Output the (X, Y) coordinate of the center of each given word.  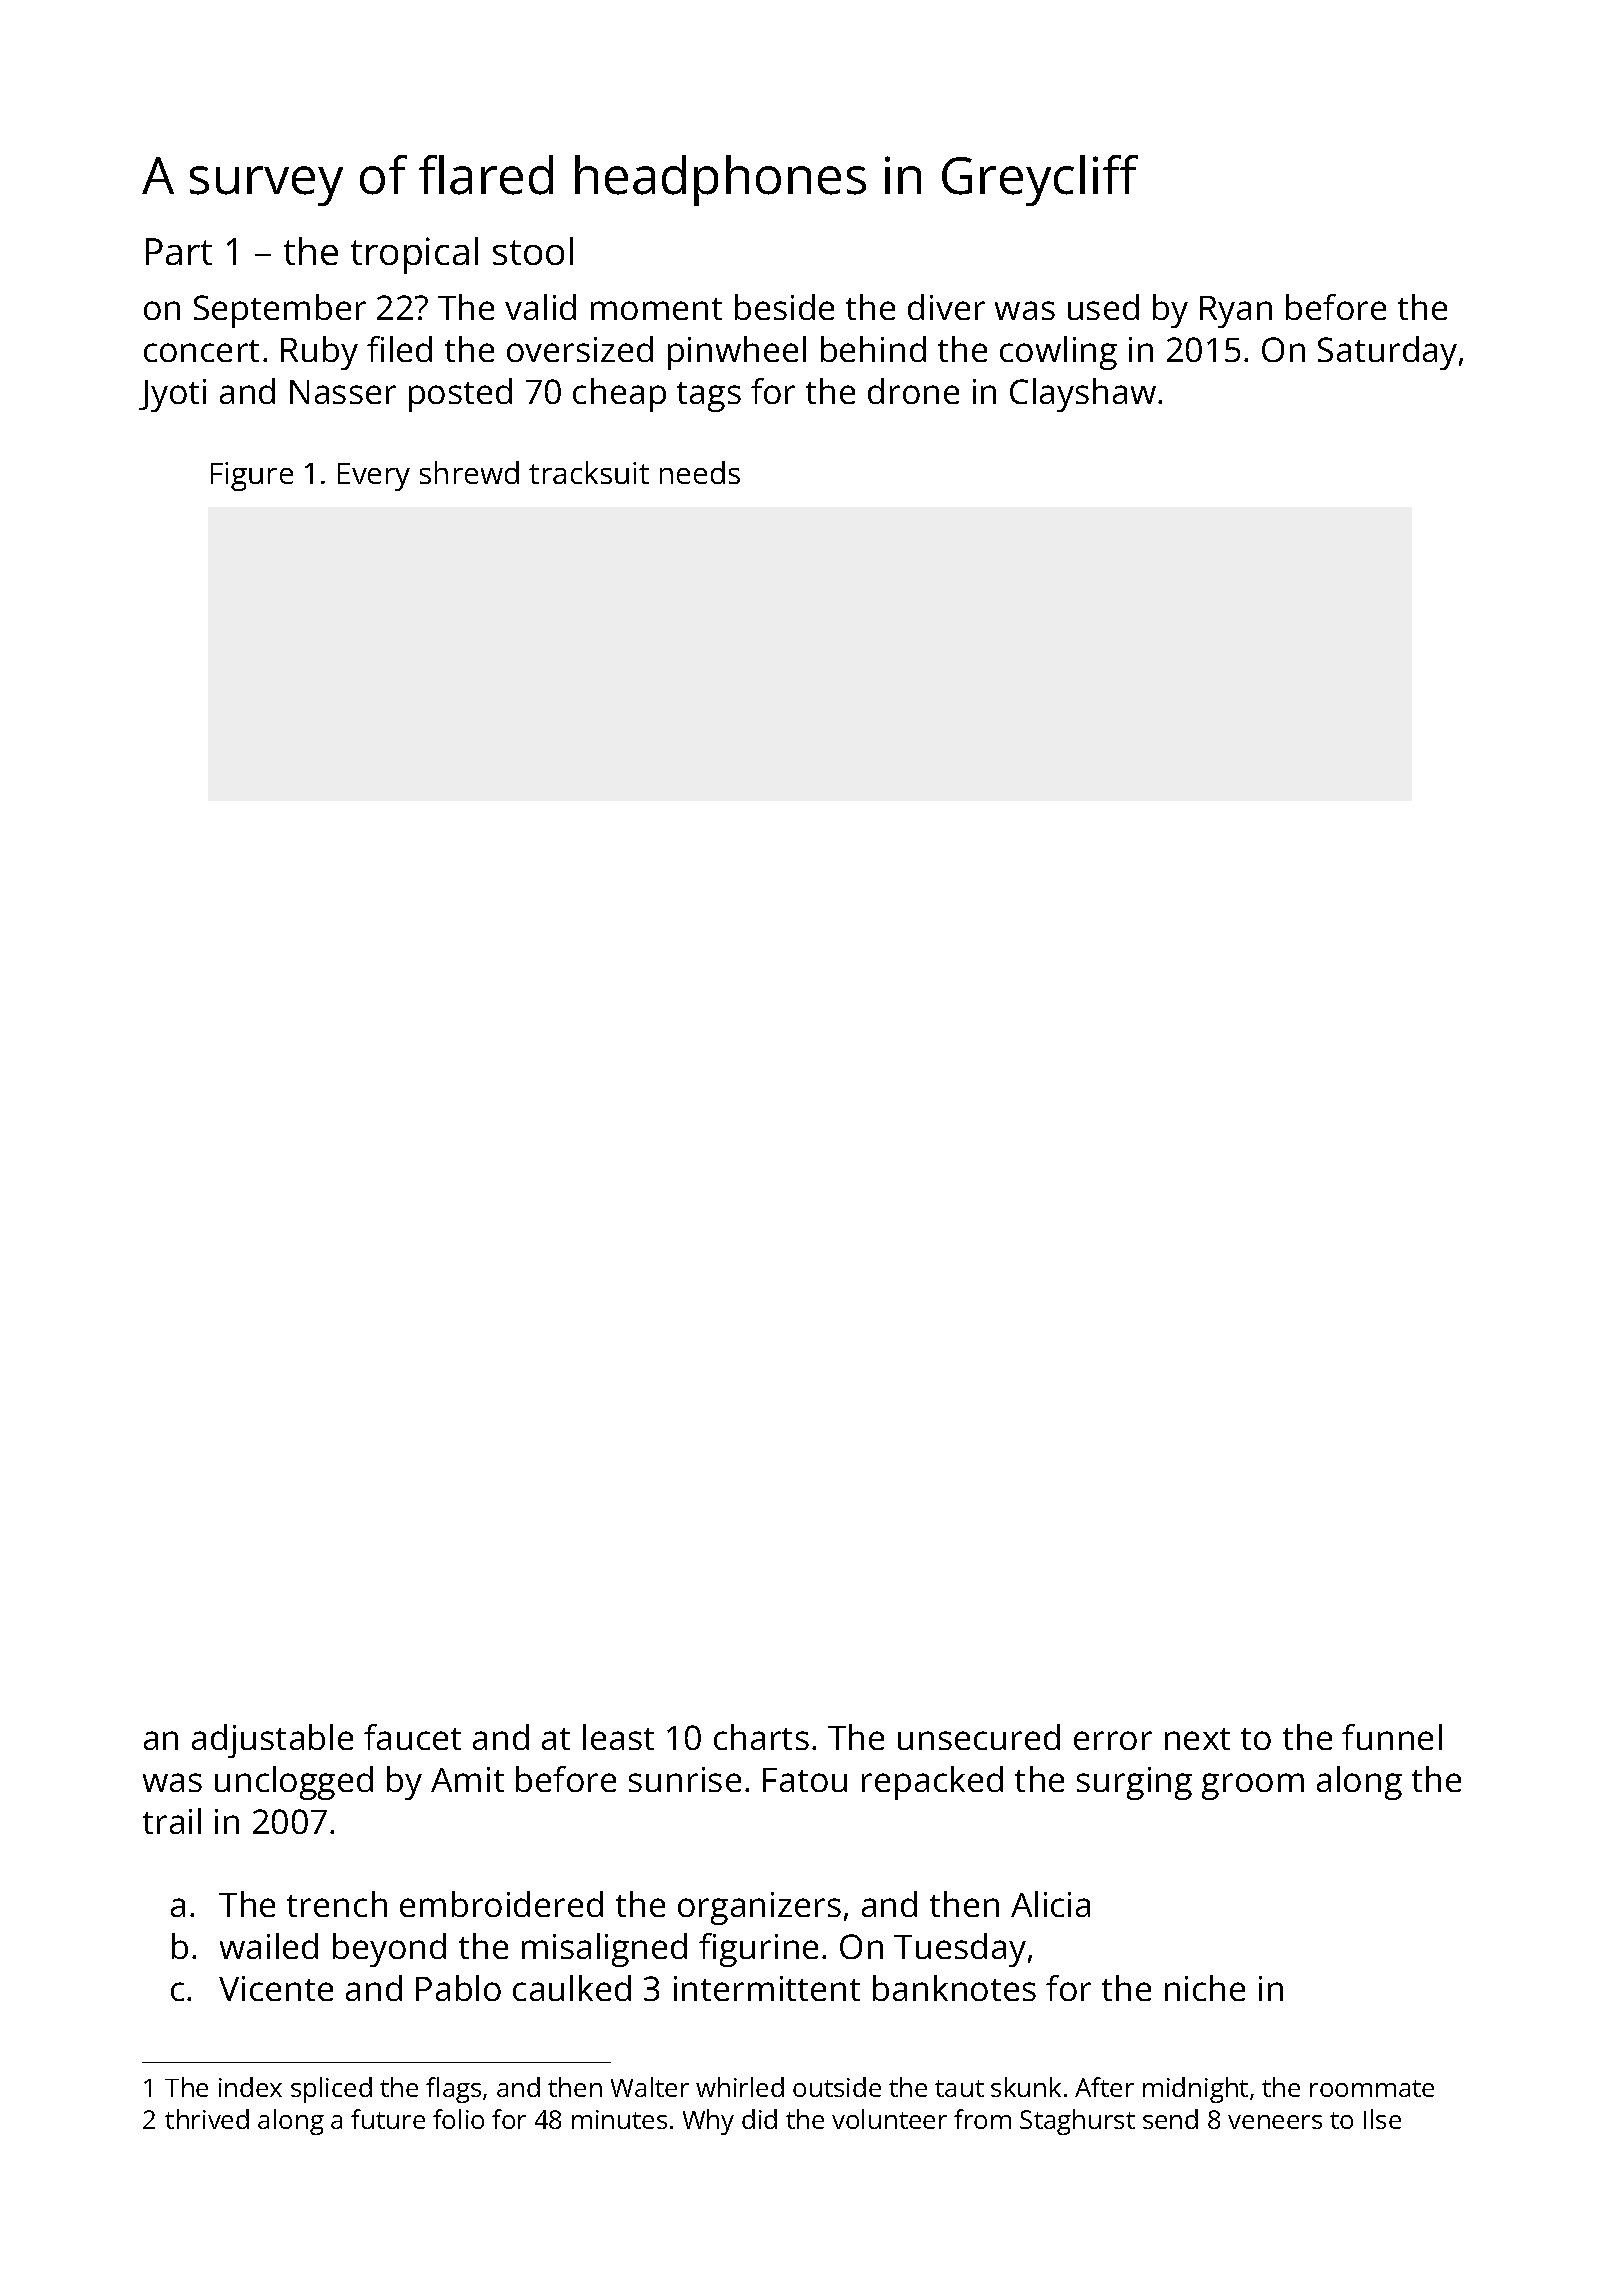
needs (700, 472)
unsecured (979, 1737)
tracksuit (589, 472)
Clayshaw (1083, 395)
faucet (412, 1737)
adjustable (272, 1741)
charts (761, 1737)
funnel (1392, 1737)
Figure (252, 476)
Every (374, 477)
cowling (1058, 353)
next (1197, 1739)
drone (913, 391)
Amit (467, 1779)
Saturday (1387, 353)
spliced (331, 2090)
